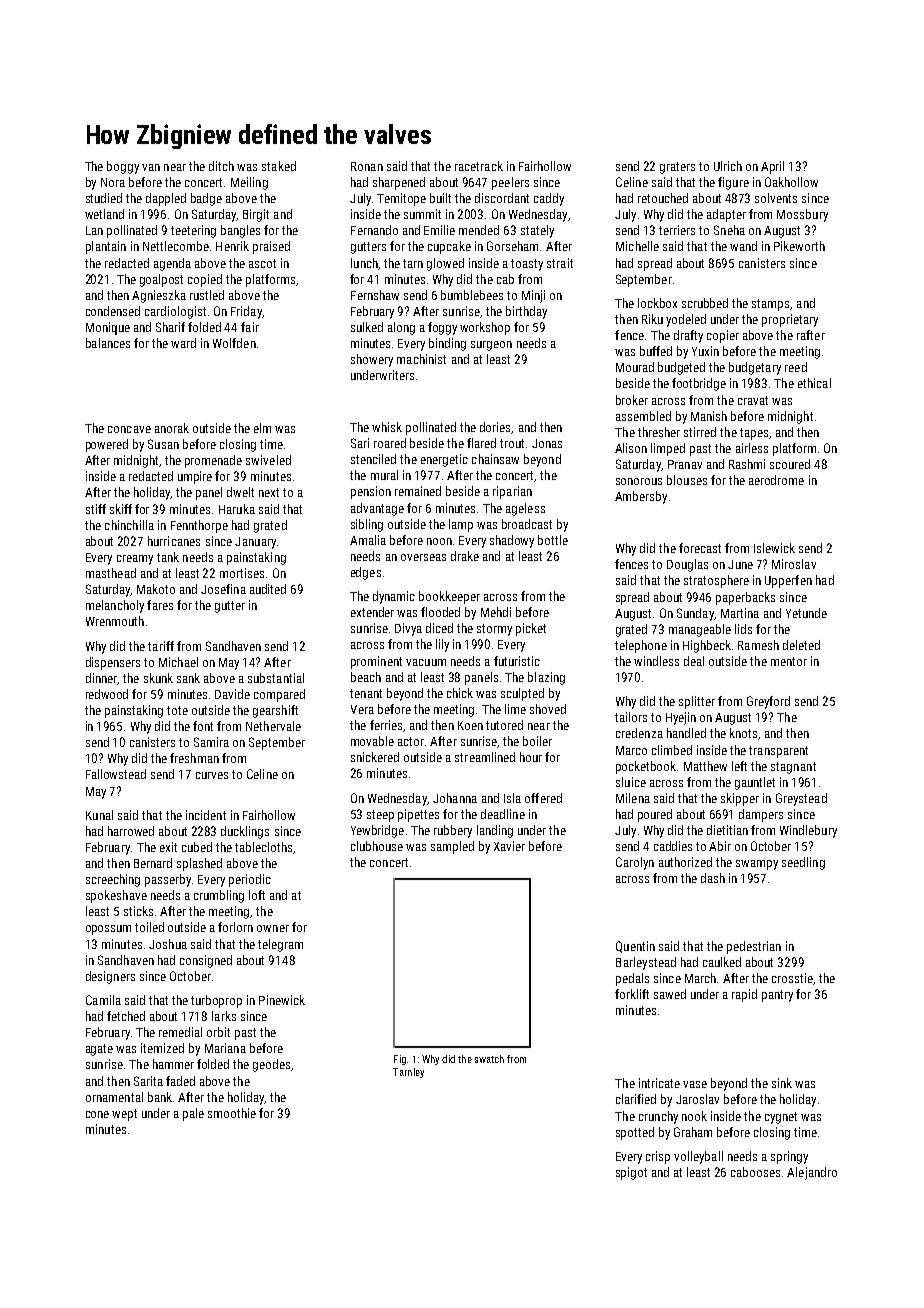 This screenshot has width=924, height=1308. I want to click on April, so click(772, 167).
